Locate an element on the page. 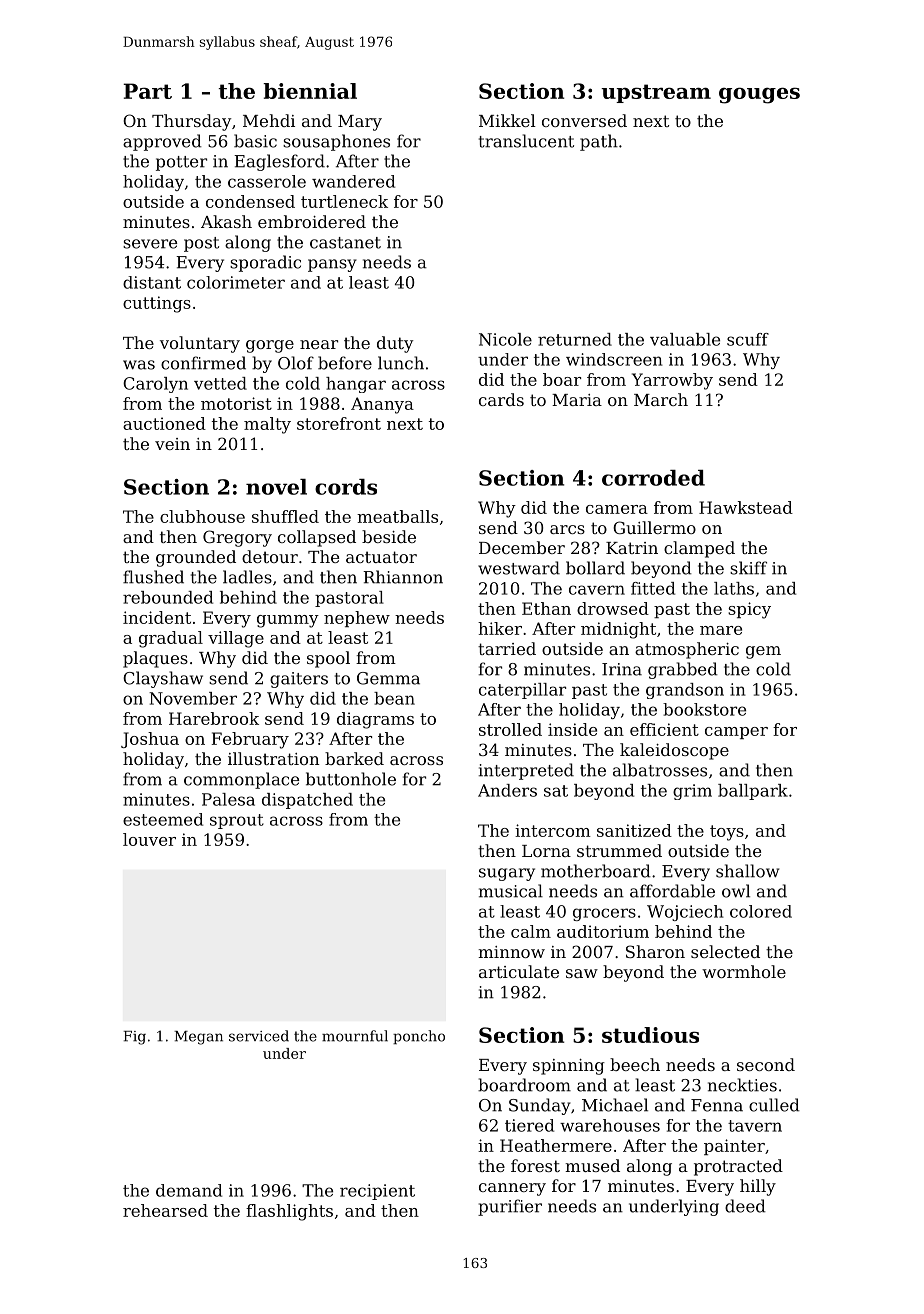  upstream is located at coordinates (656, 93).
